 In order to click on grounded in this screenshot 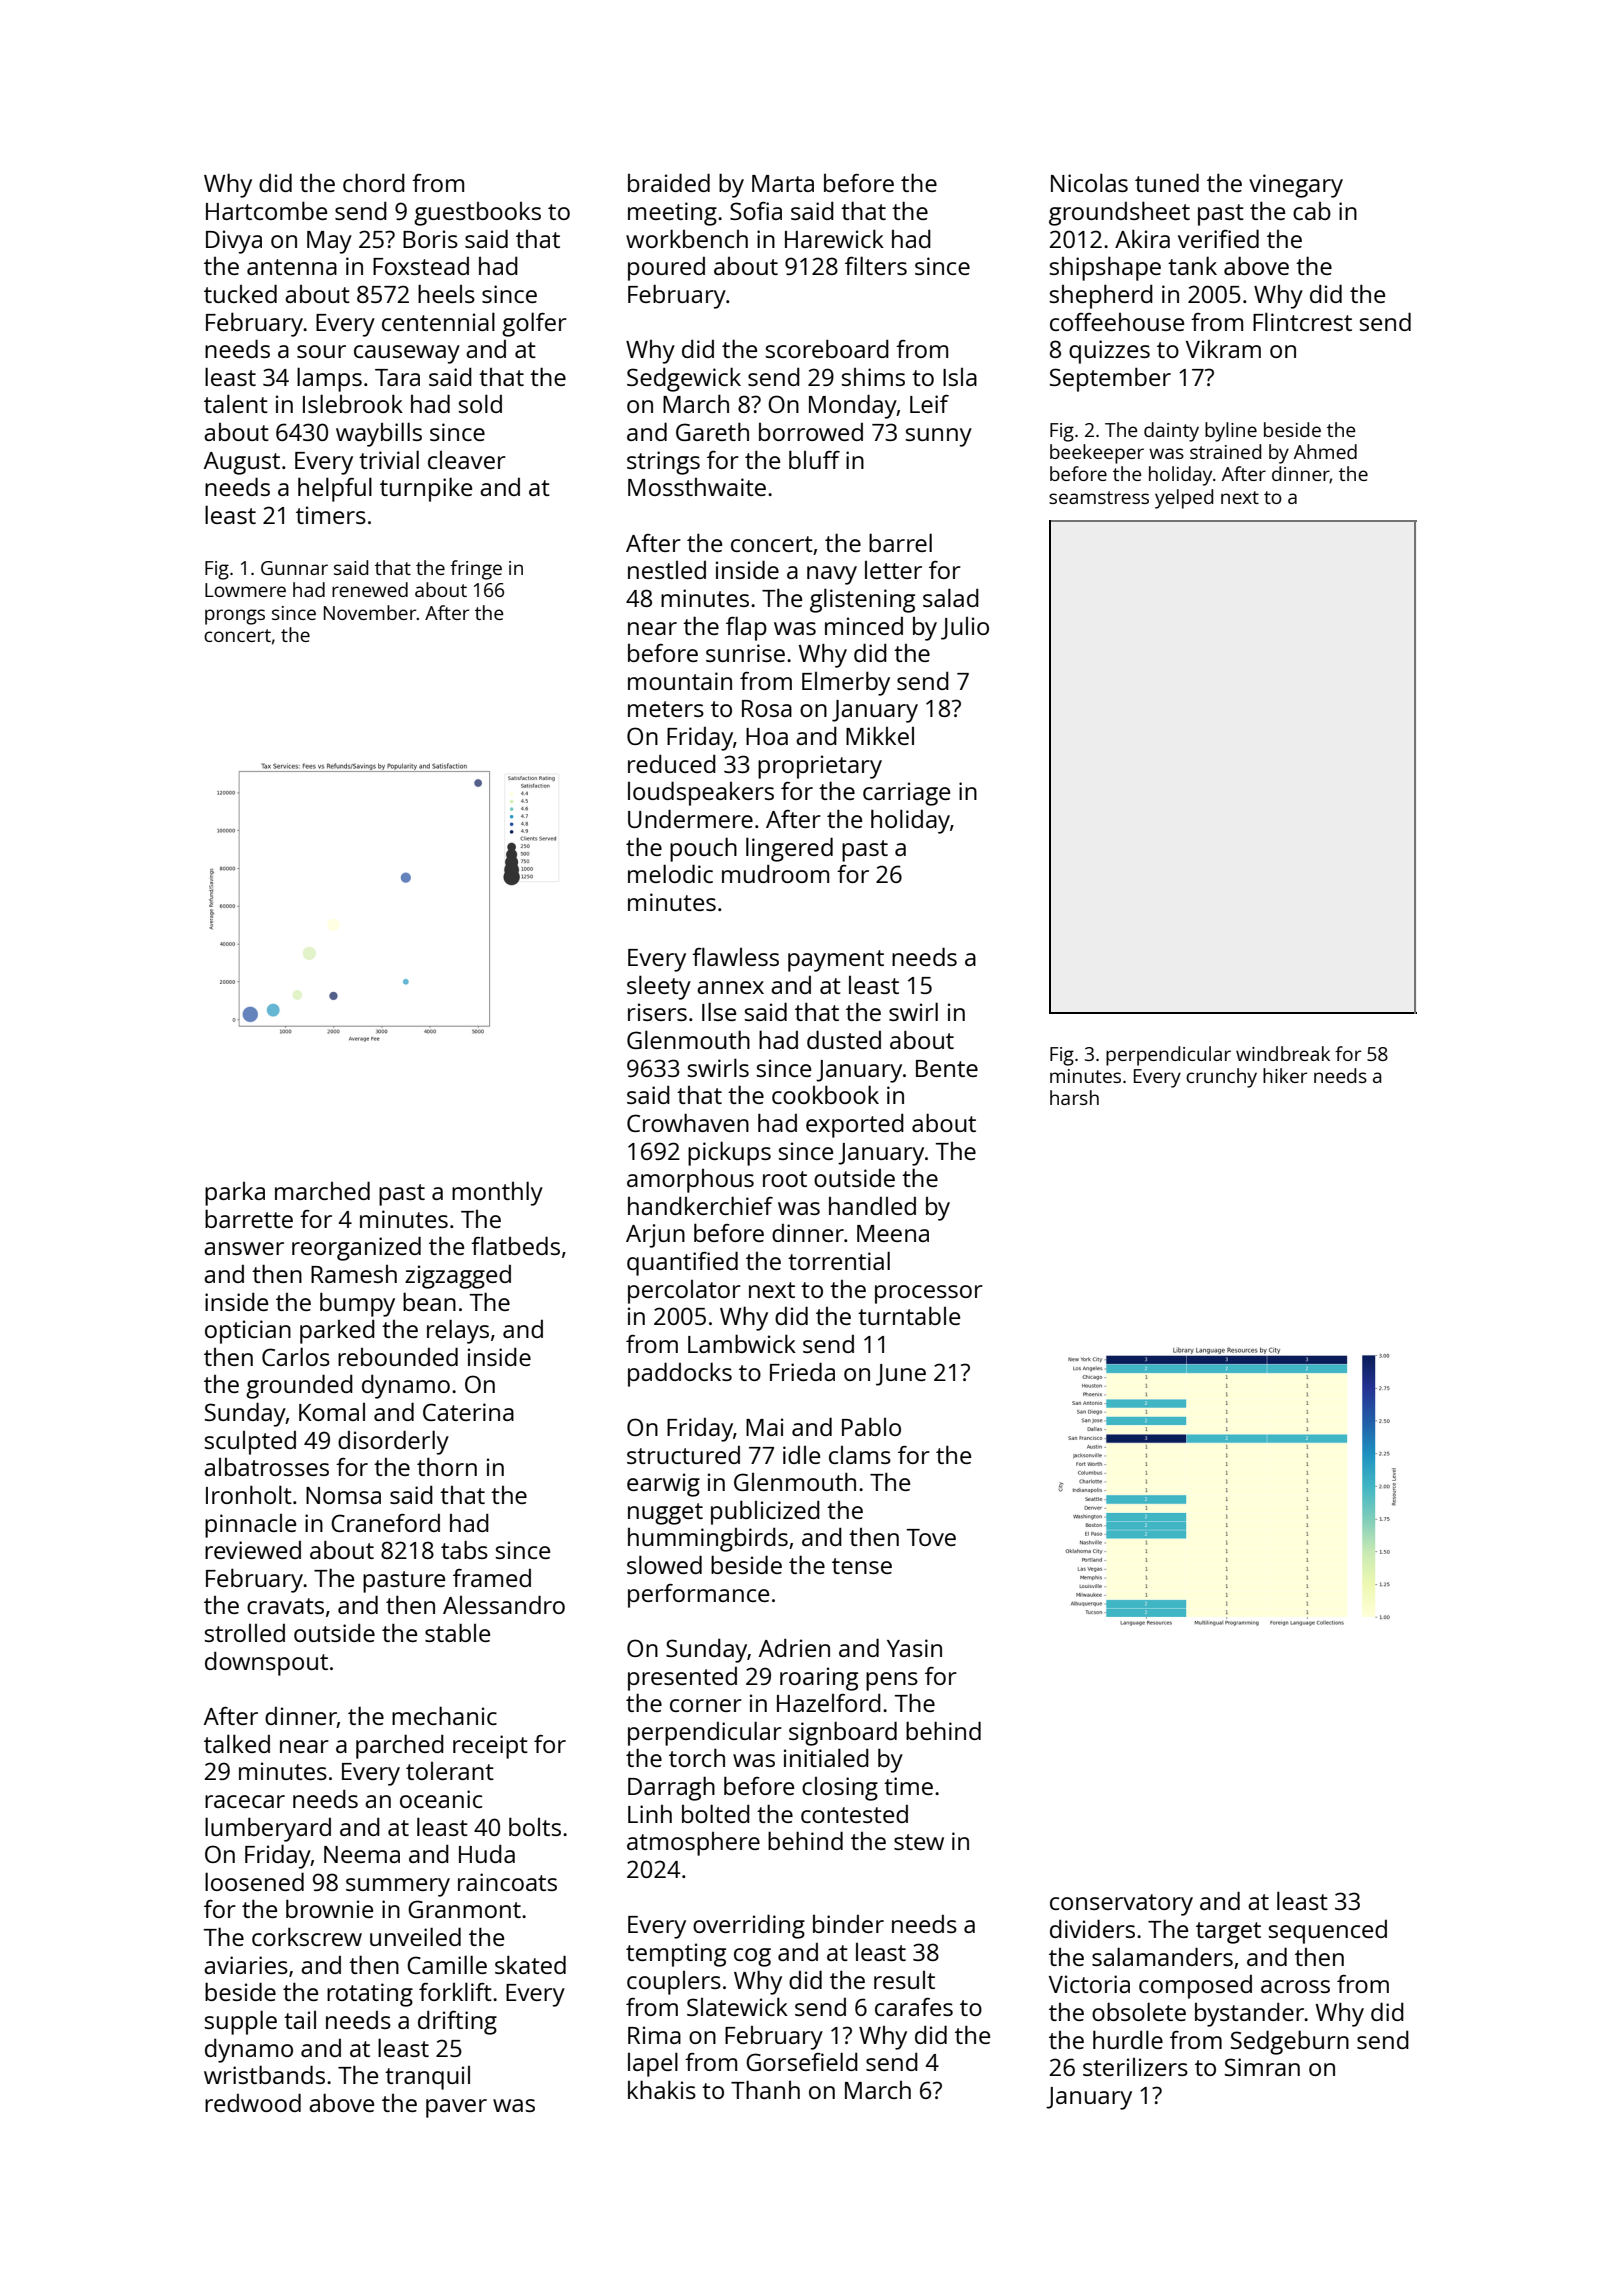, I will do `click(299, 1386)`.
